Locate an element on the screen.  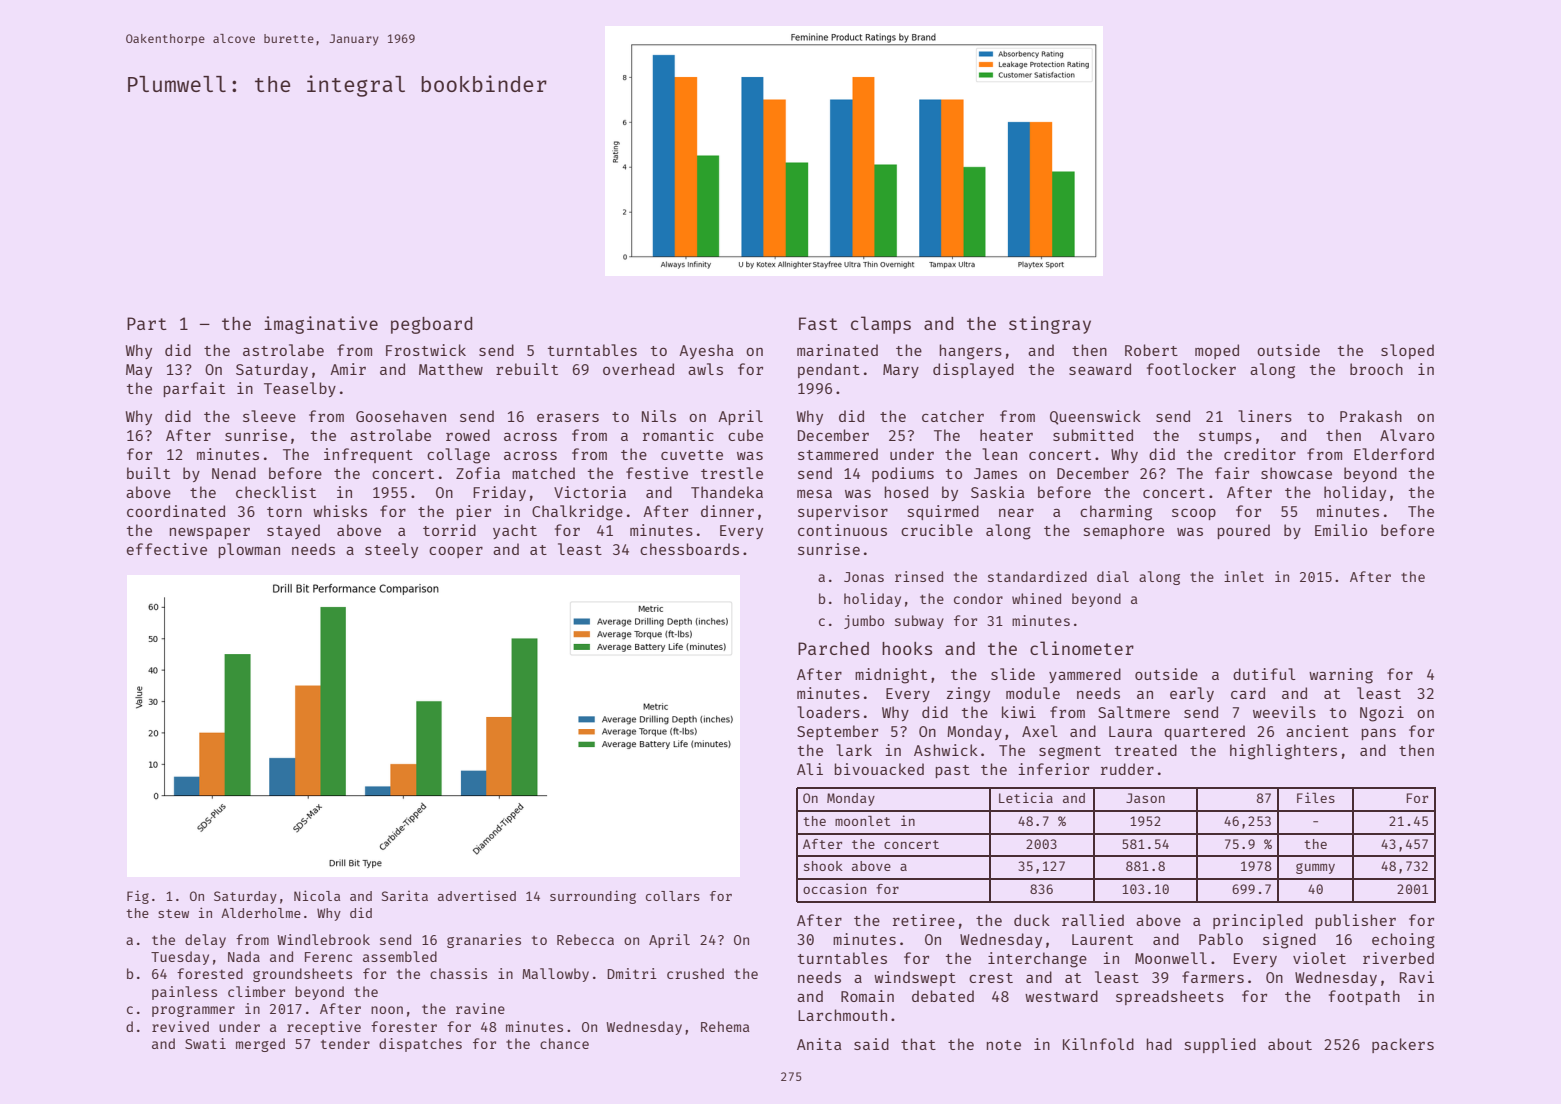
retiree is located at coordinates (924, 920).
